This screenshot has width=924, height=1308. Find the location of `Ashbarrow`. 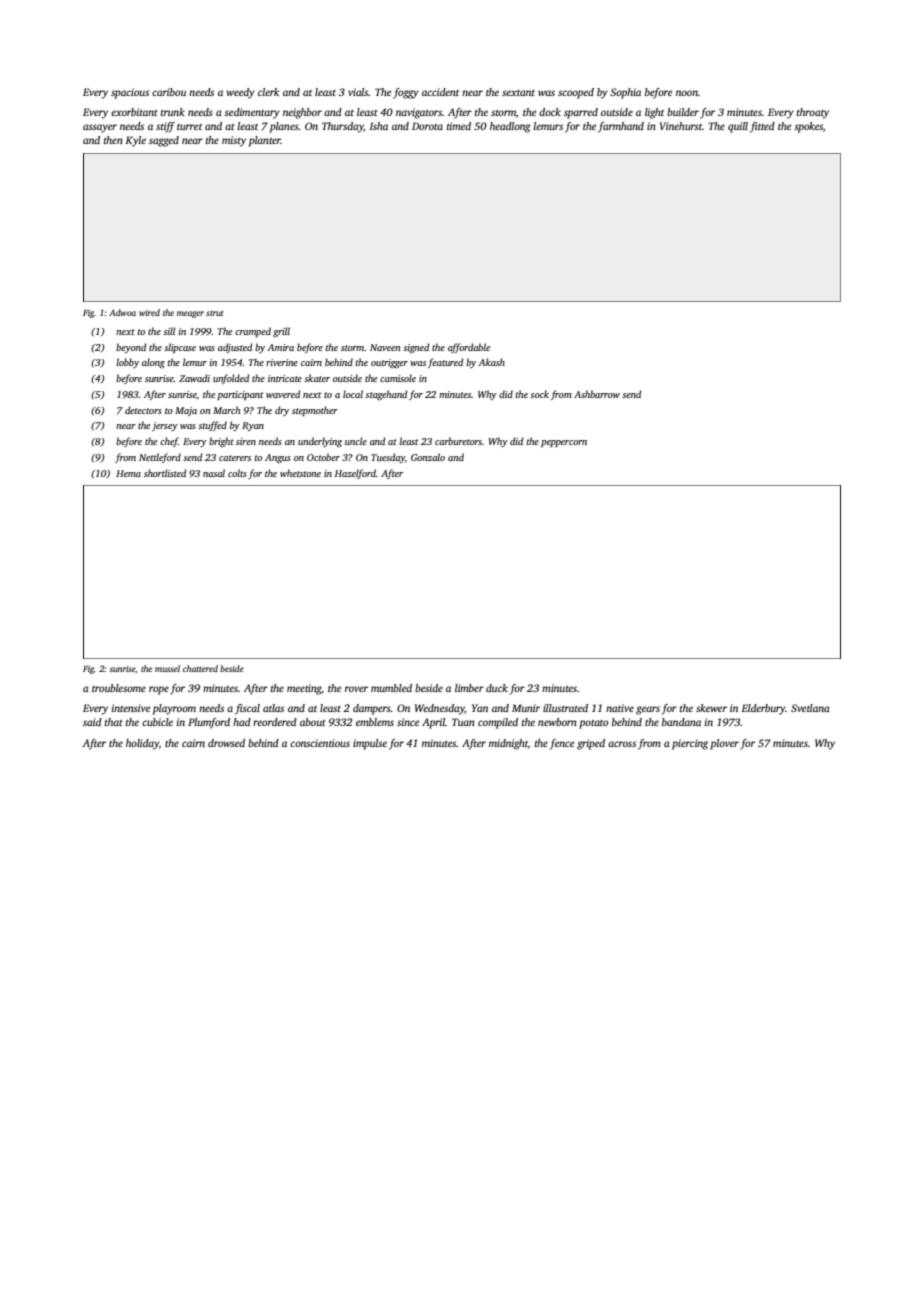

Ashbarrow is located at coordinates (597, 394).
